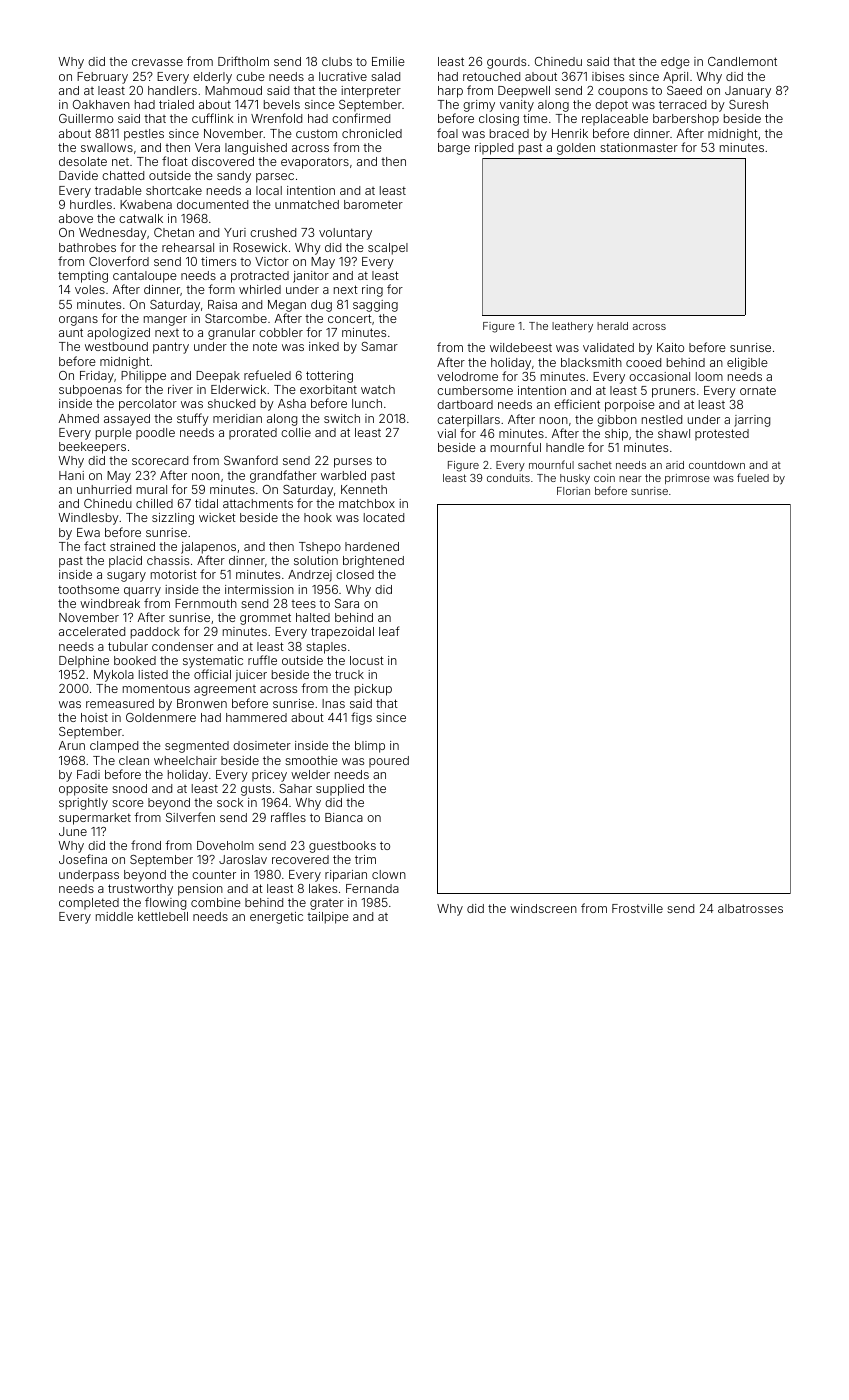 The image size is (849, 1400). What do you see at coordinates (543, 908) in the screenshot?
I see `windscreen` at bounding box center [543, 908].
